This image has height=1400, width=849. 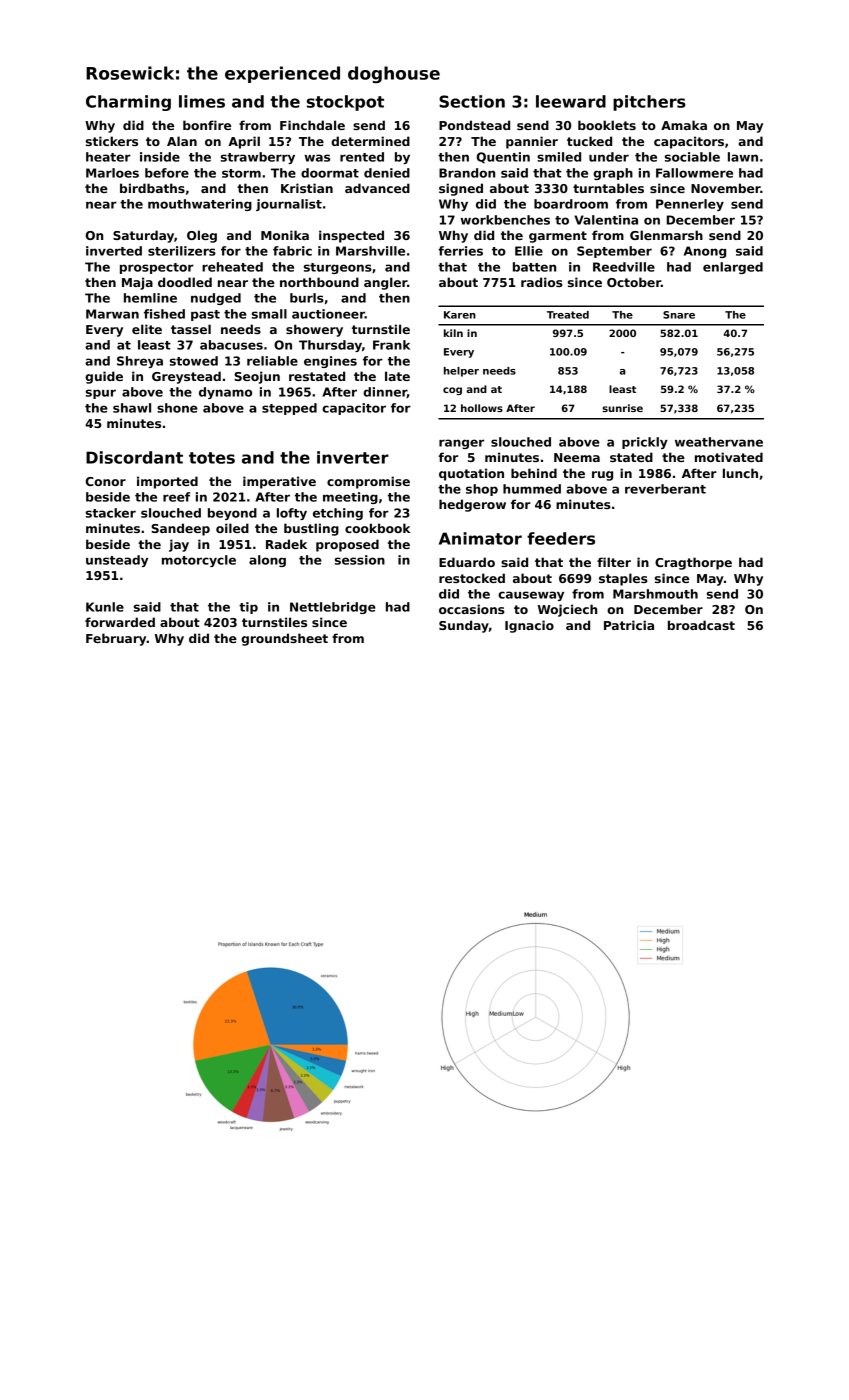 What do you see at coordinates (385, 392) in the image?
I see `dinner` at bounding box center [385, 392].
